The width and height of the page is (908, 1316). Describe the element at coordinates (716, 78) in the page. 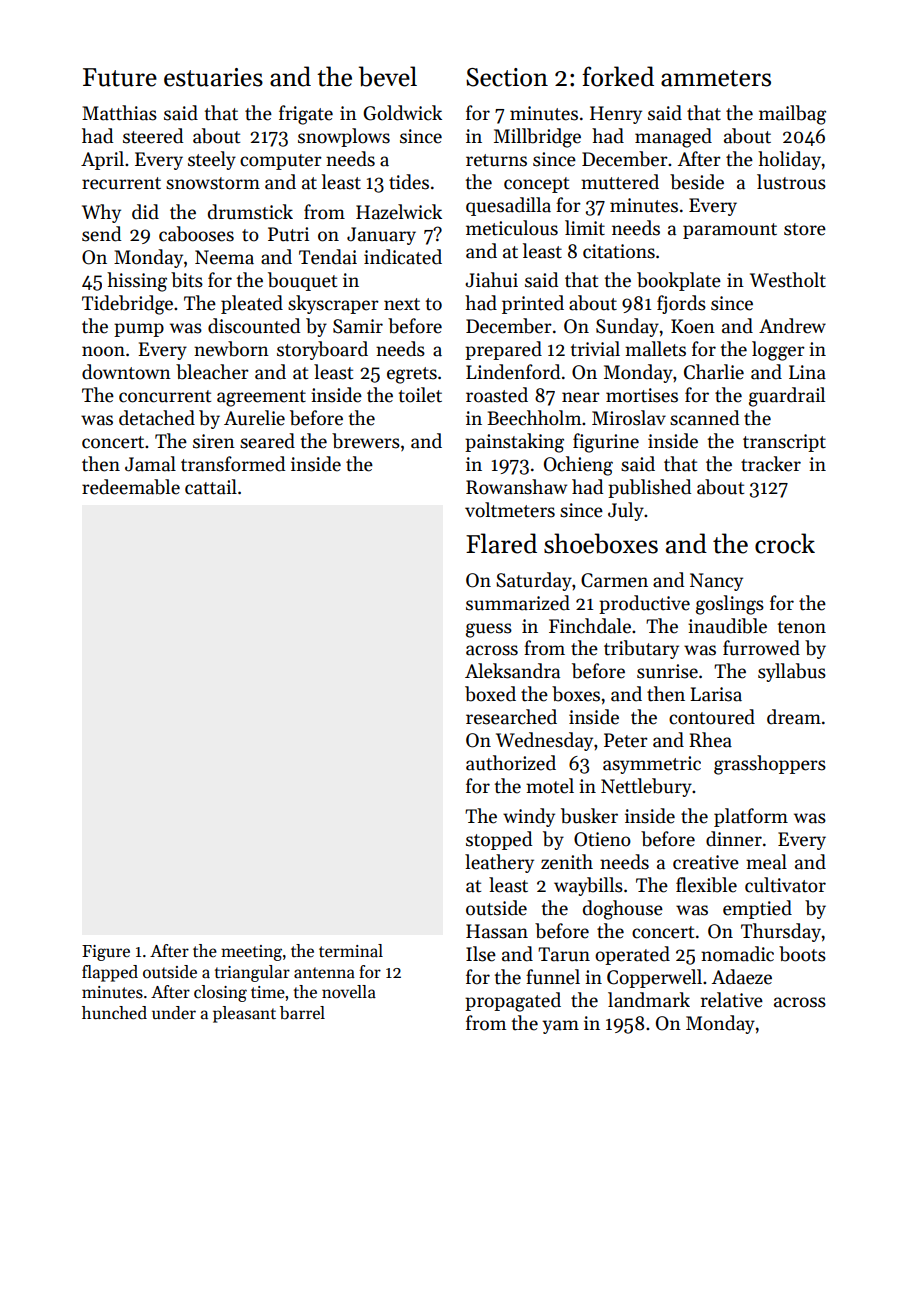

I see `ammeters` at that location.
